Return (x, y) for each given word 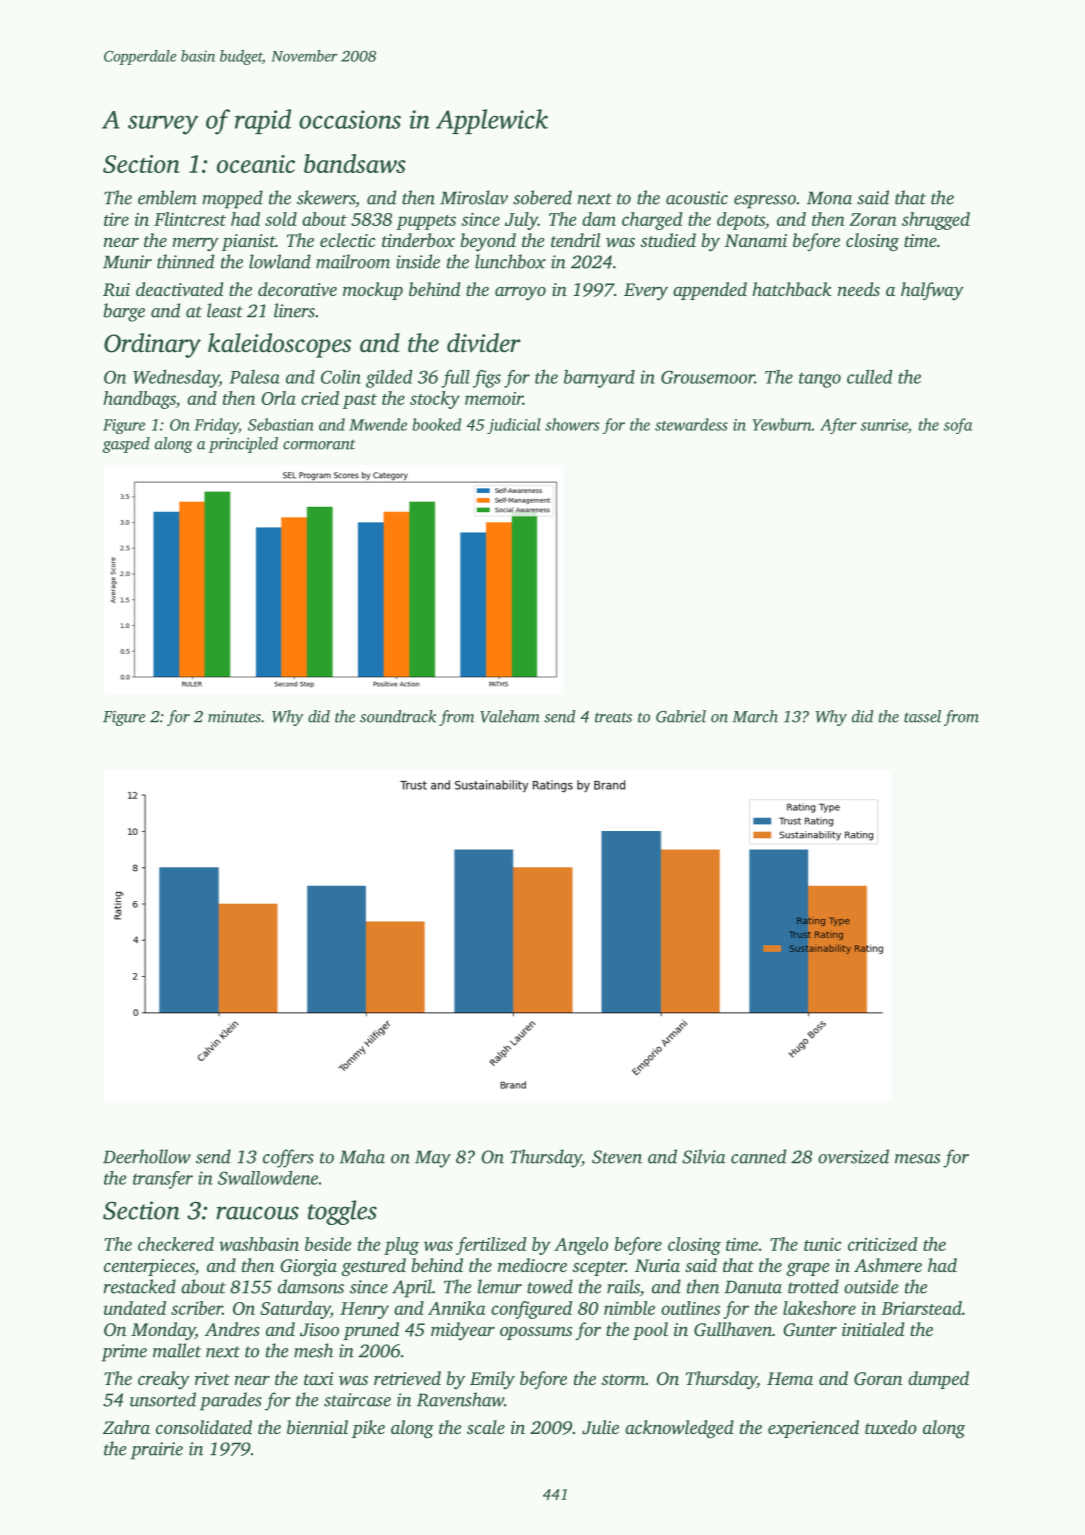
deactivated (179, 289)
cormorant (319, 445)
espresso (765, 202)
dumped (938, 1380)
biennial (317, 1427)
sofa (957, 426)
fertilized (491, 1246)
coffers (288, 1158)
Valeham (510, 716)
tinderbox (418, 240)
